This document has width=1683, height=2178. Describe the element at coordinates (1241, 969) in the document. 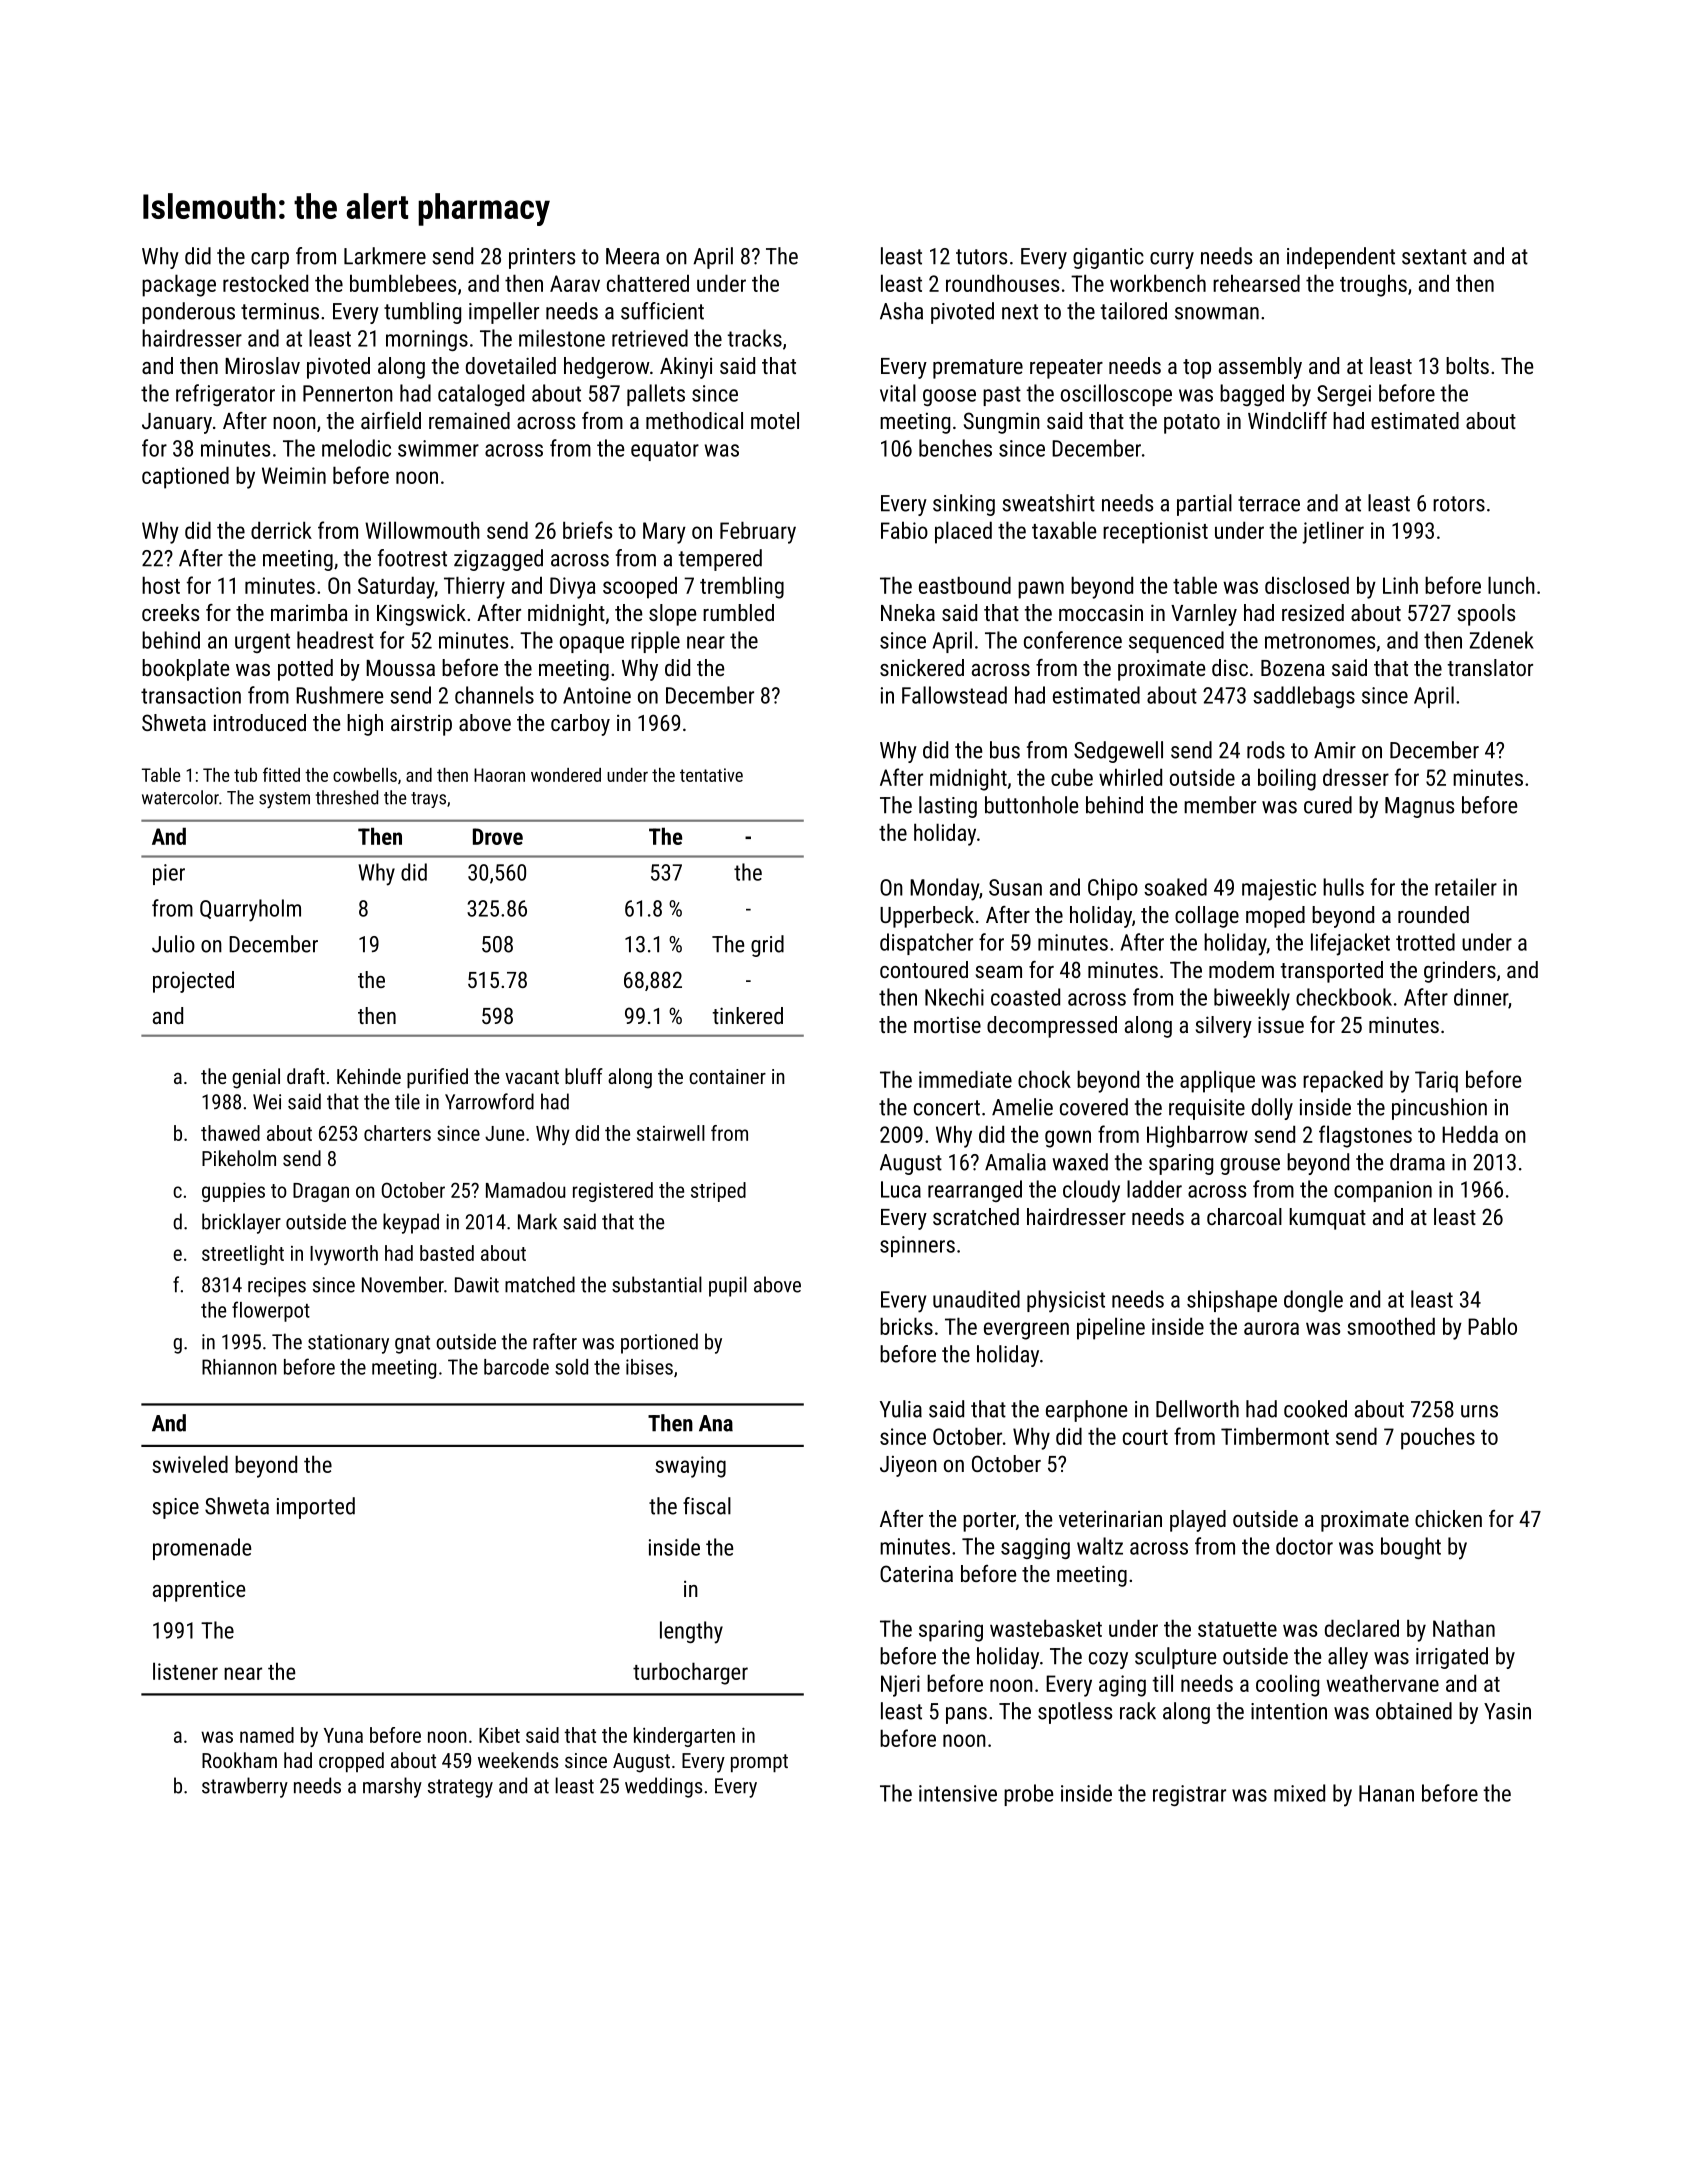

I see `modem` at that location.
